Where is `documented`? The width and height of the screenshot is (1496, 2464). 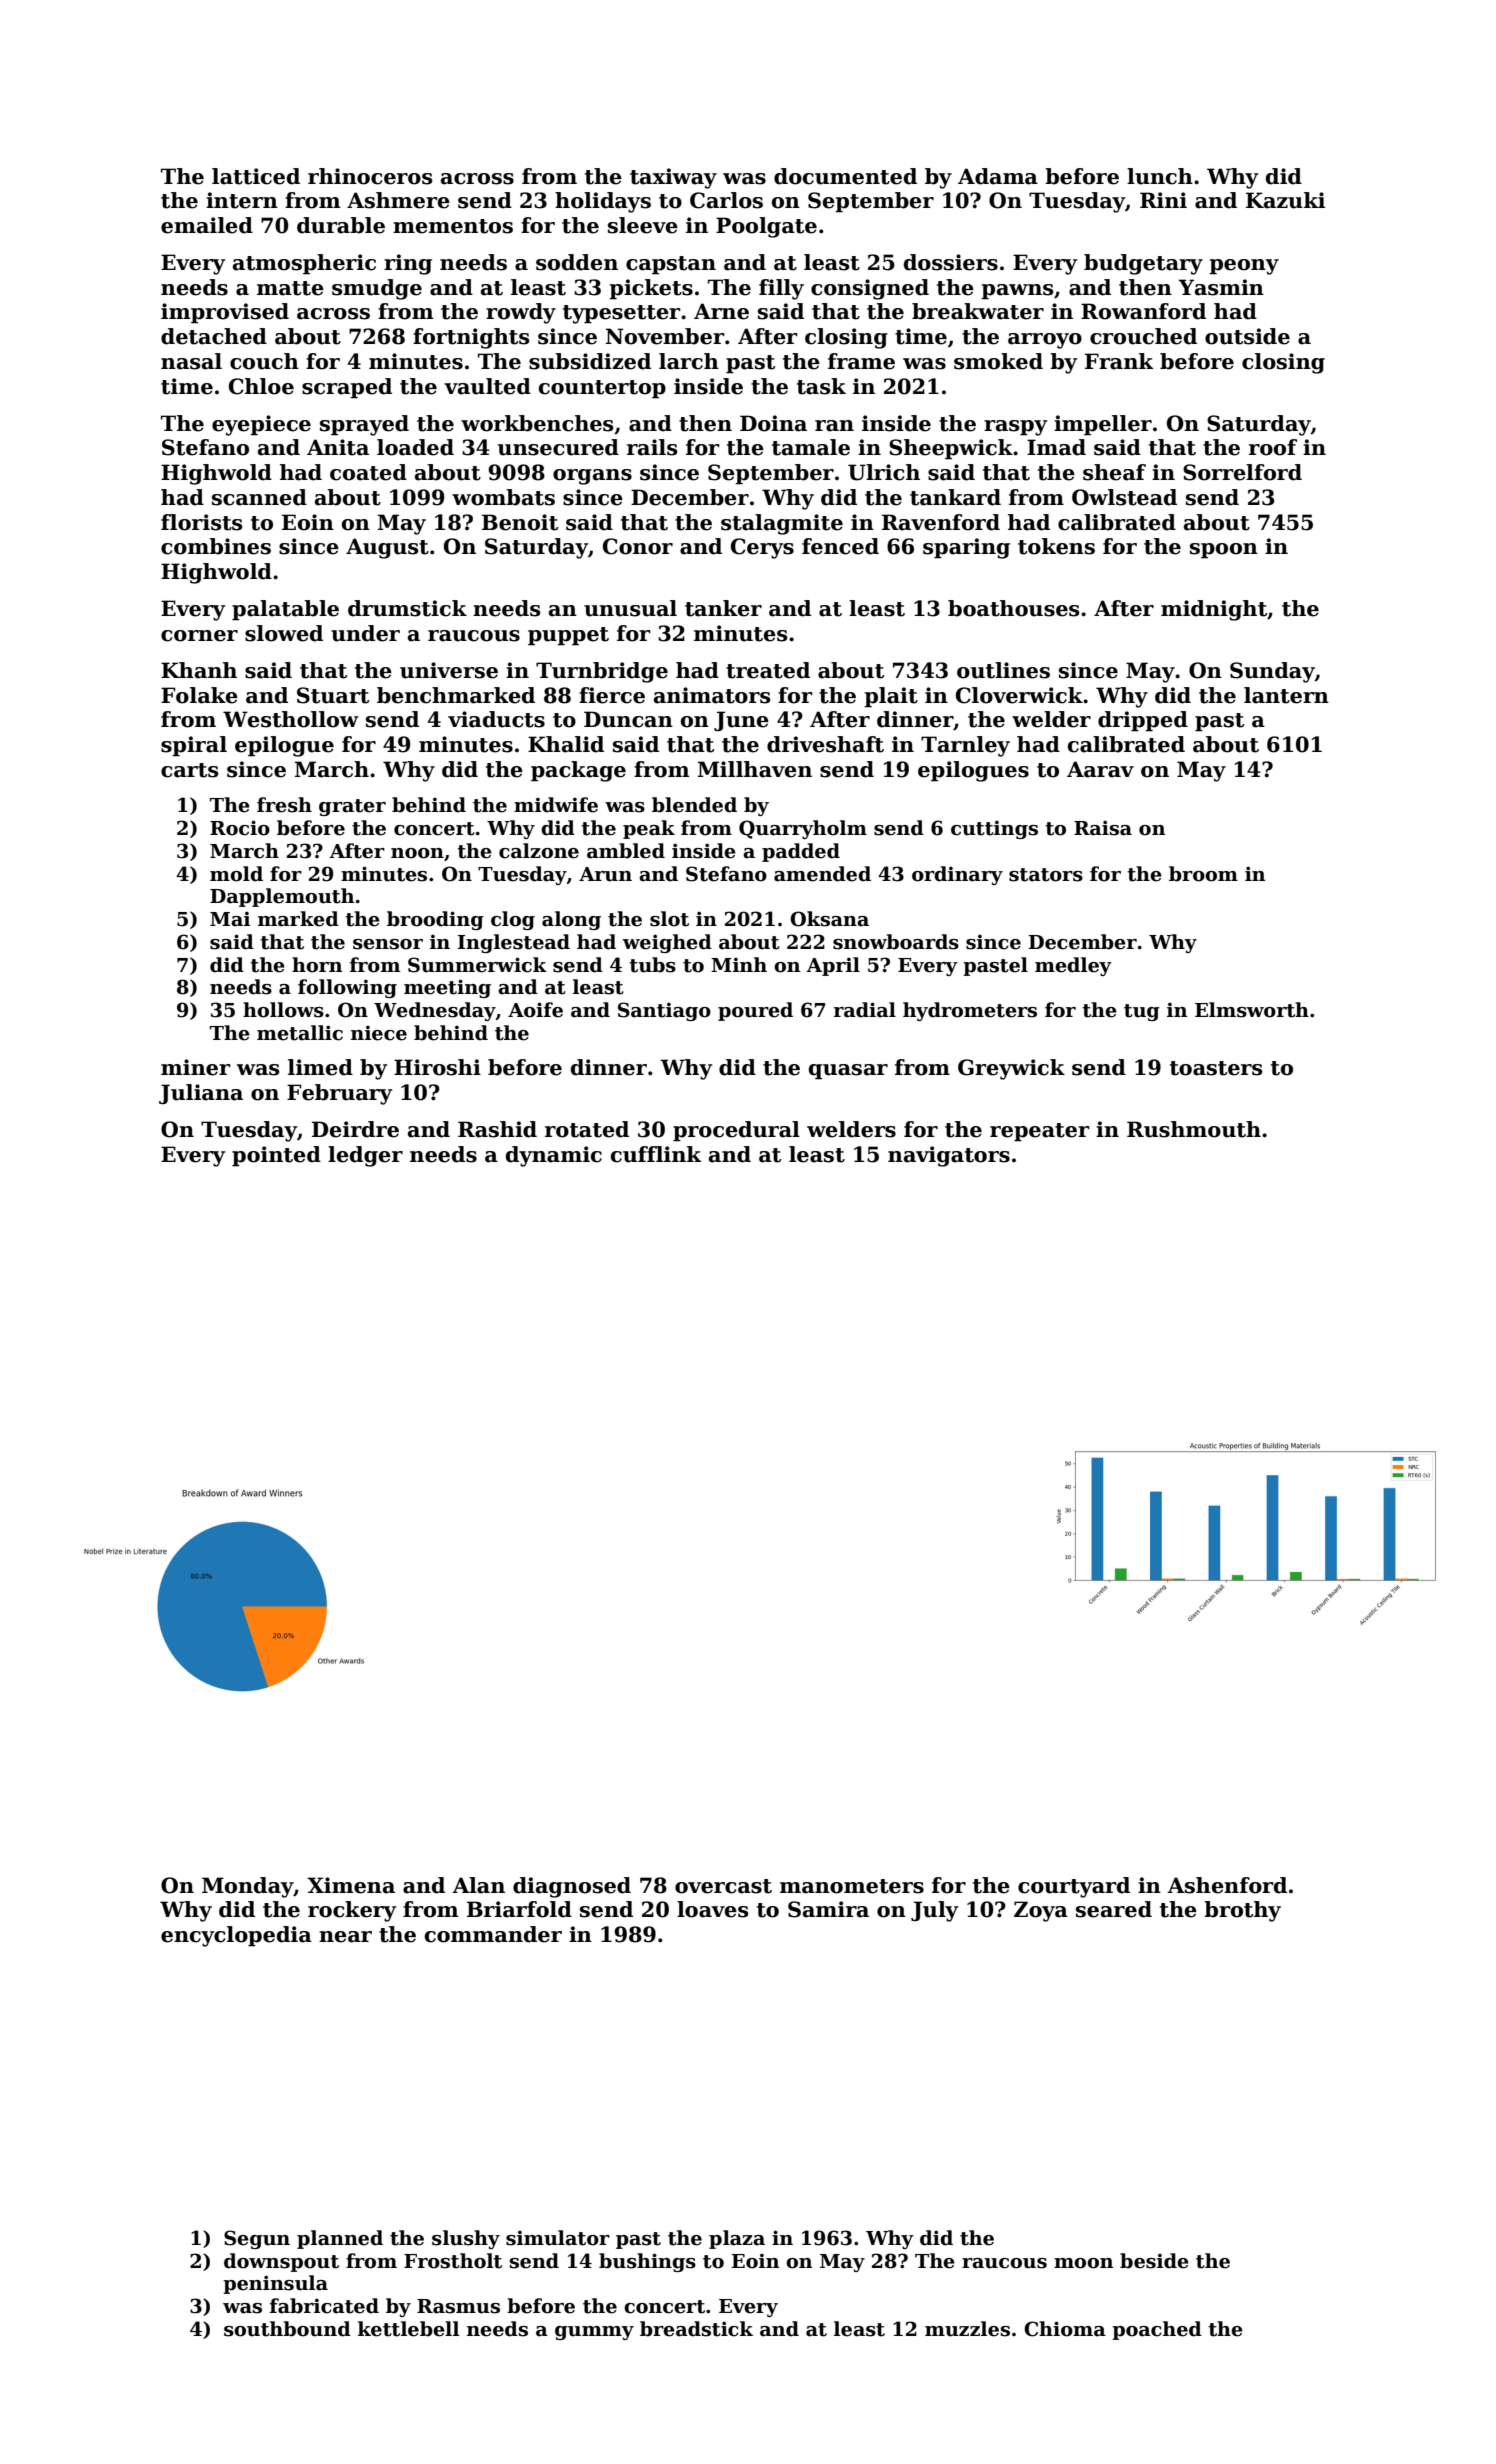
documented is located at coordinates (845, 176).
